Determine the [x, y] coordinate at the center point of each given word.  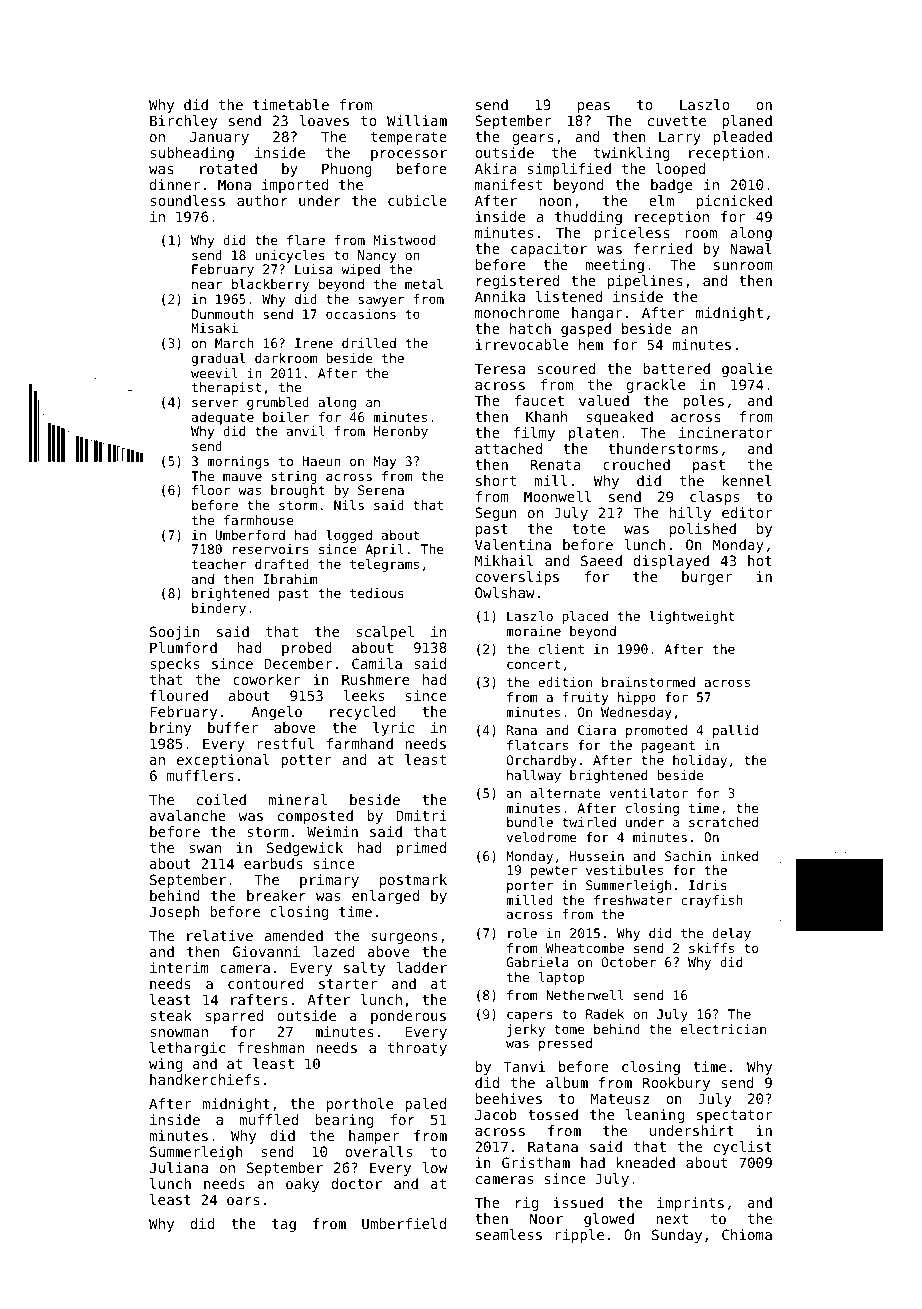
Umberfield [404, 1223]
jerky [526, 1030]
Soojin [175, 633]
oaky [302, 1185]
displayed [671, 562]
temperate [409, 138]
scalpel [385, 633]
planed [747, 122]
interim [179, 967]
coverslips [517, 578]
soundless [187, 200]
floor [211, 490]
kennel [747, 480]
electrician [723, 1029]
